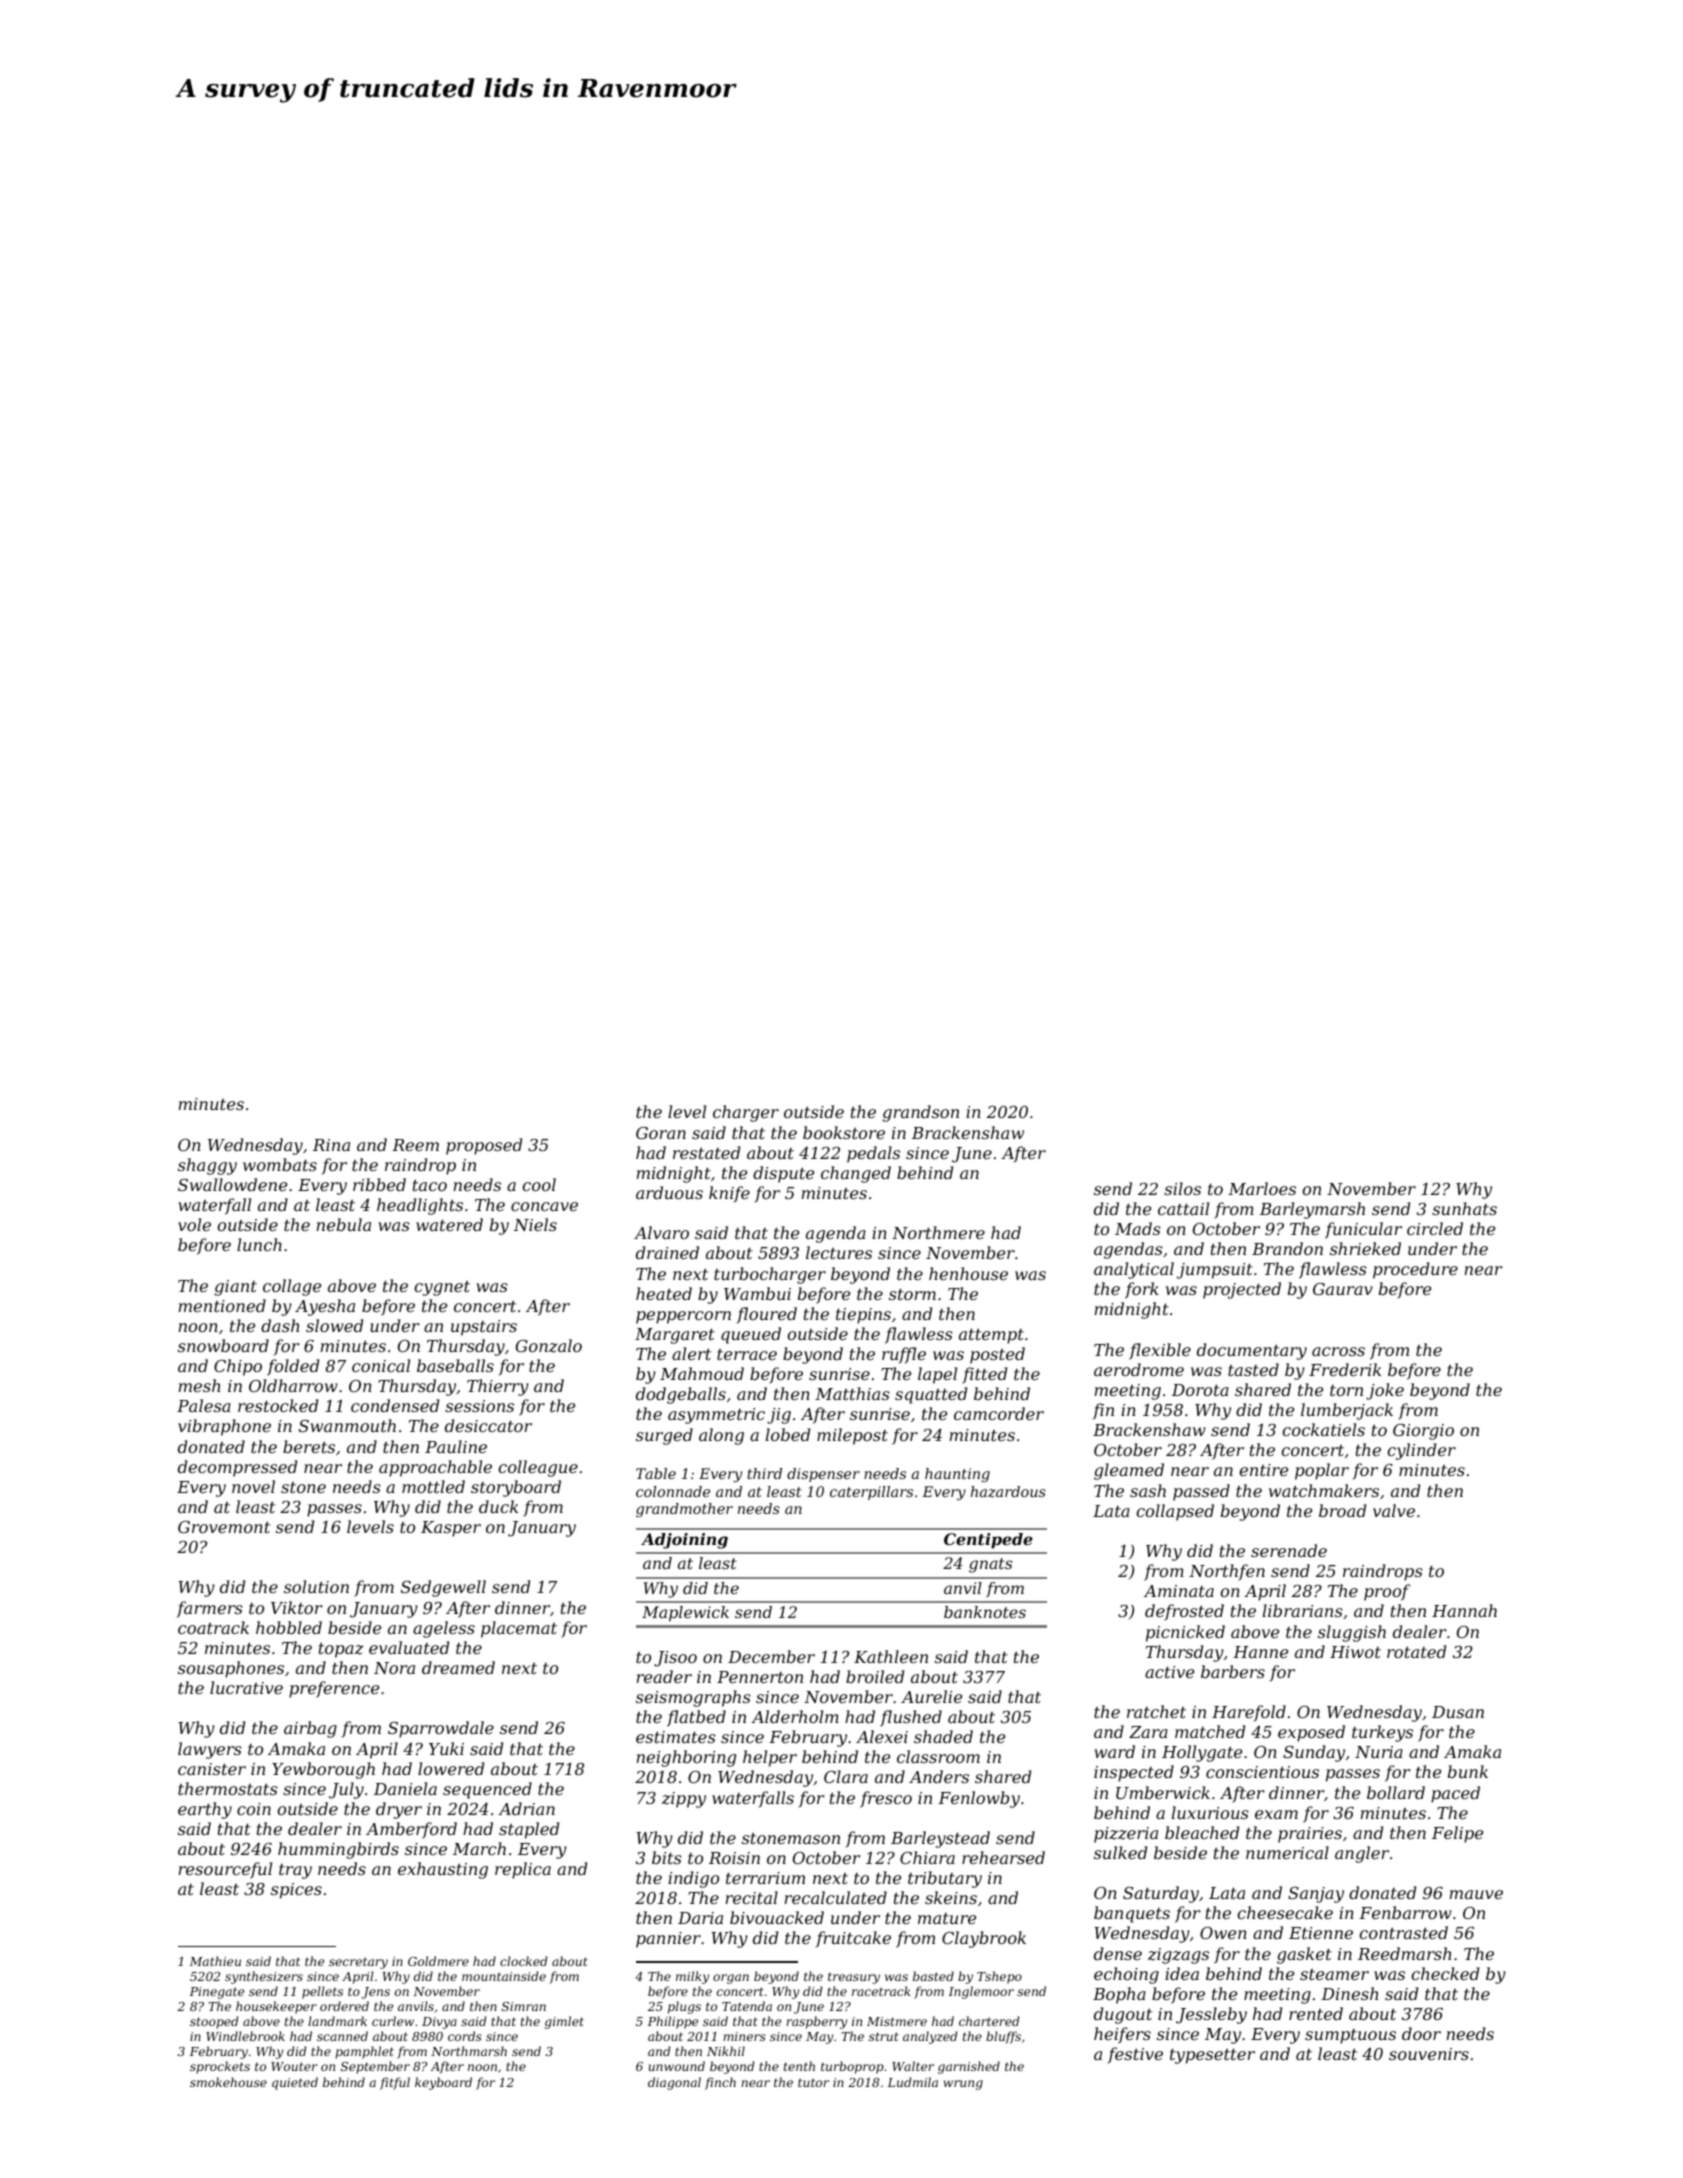  Describe the element at coordinates (779, 1416) in the image. I see `jig` at that location.
